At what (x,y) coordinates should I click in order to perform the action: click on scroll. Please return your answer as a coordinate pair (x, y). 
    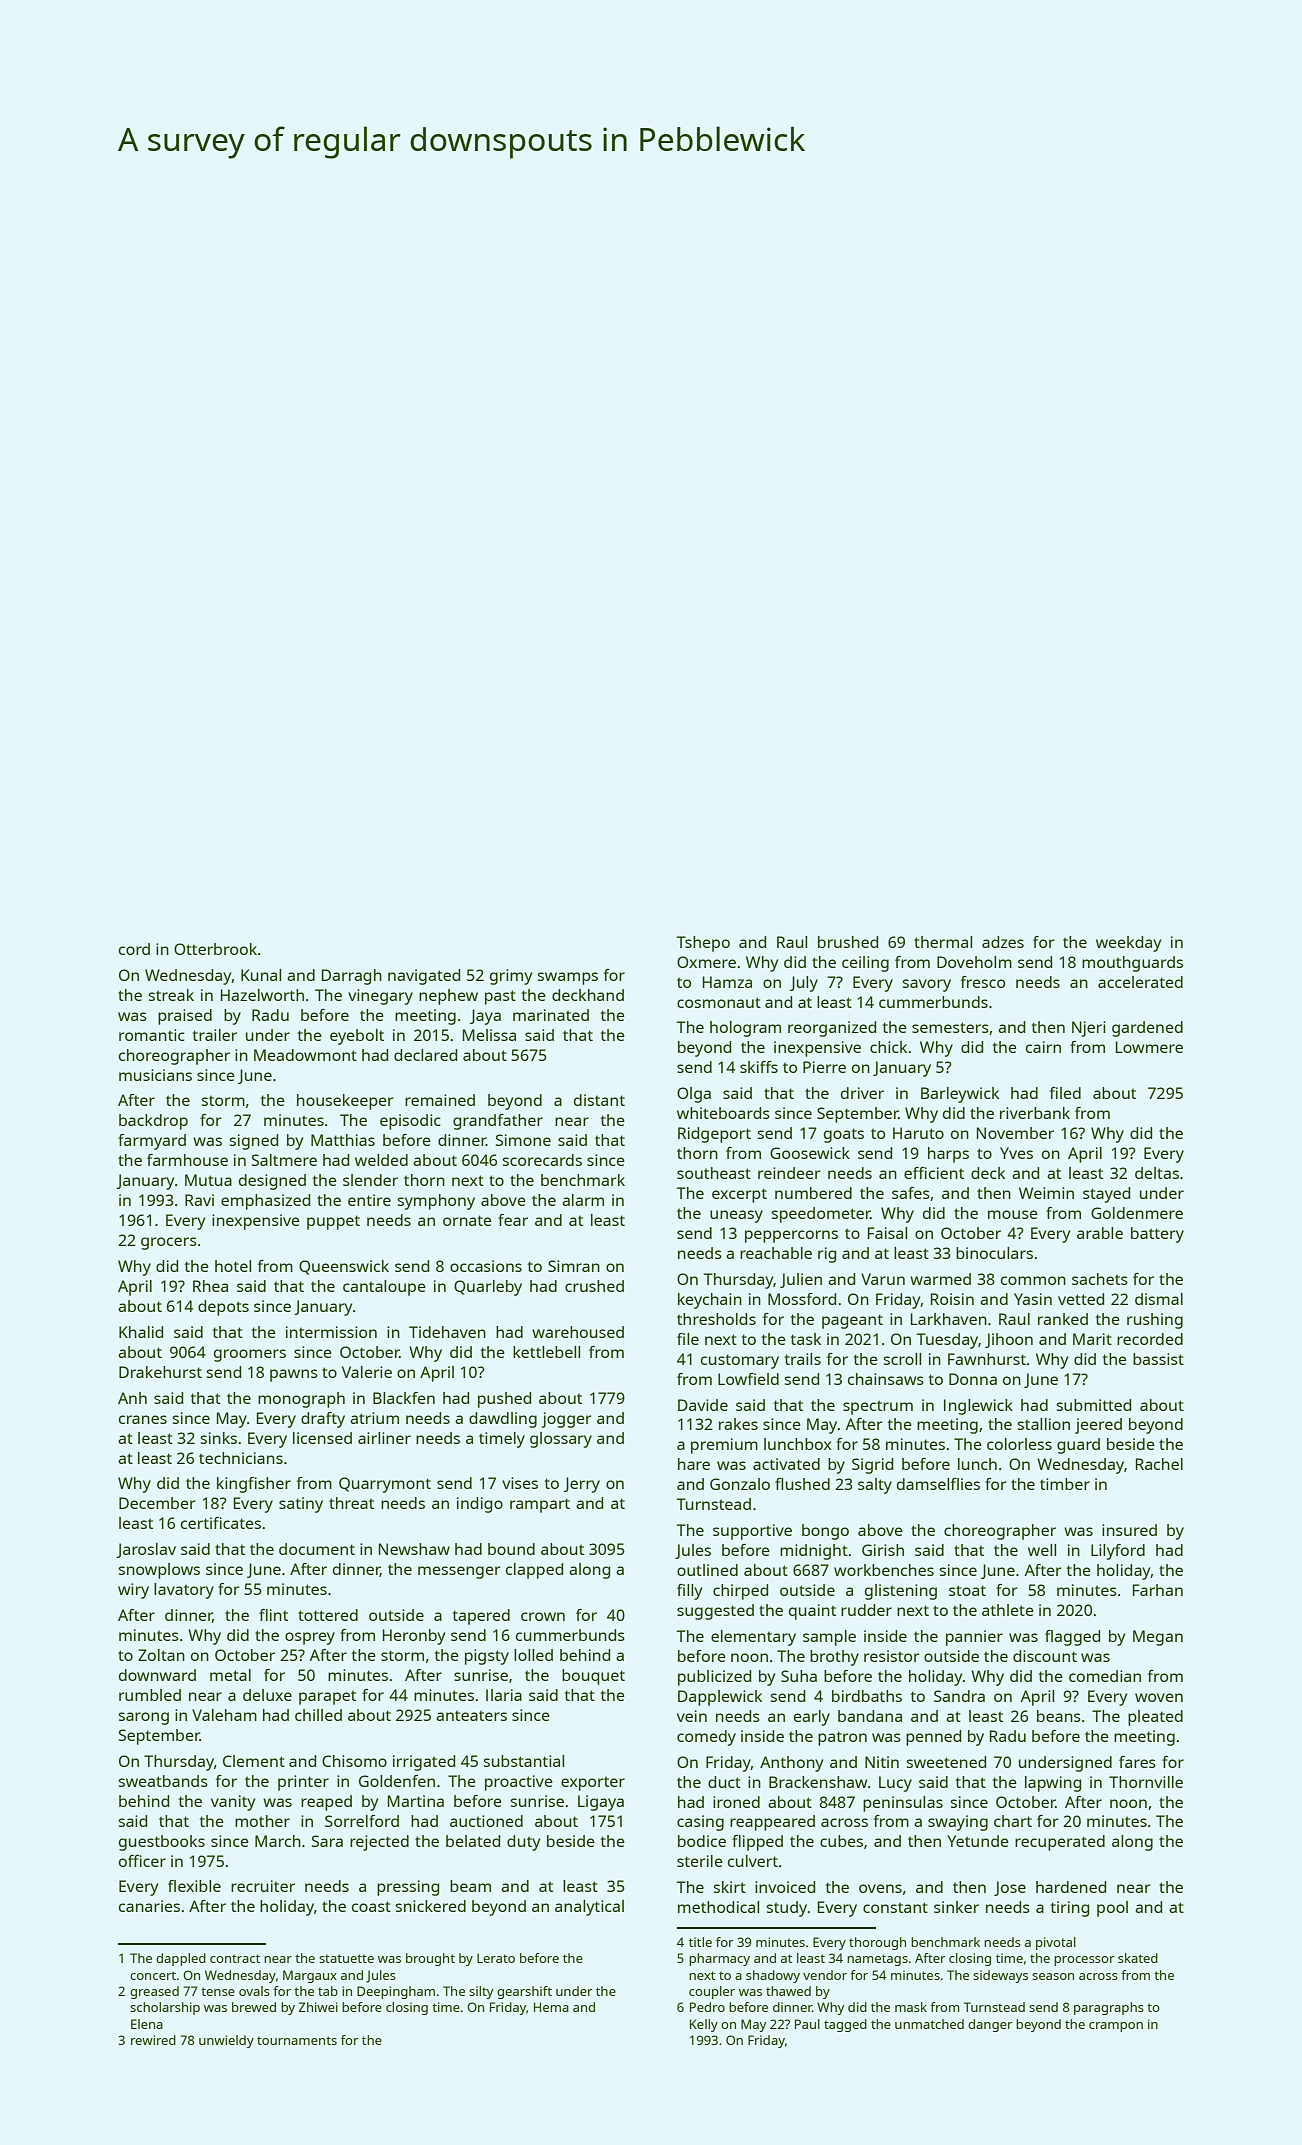
    Looking at the image, I should click on (902, 1359).
